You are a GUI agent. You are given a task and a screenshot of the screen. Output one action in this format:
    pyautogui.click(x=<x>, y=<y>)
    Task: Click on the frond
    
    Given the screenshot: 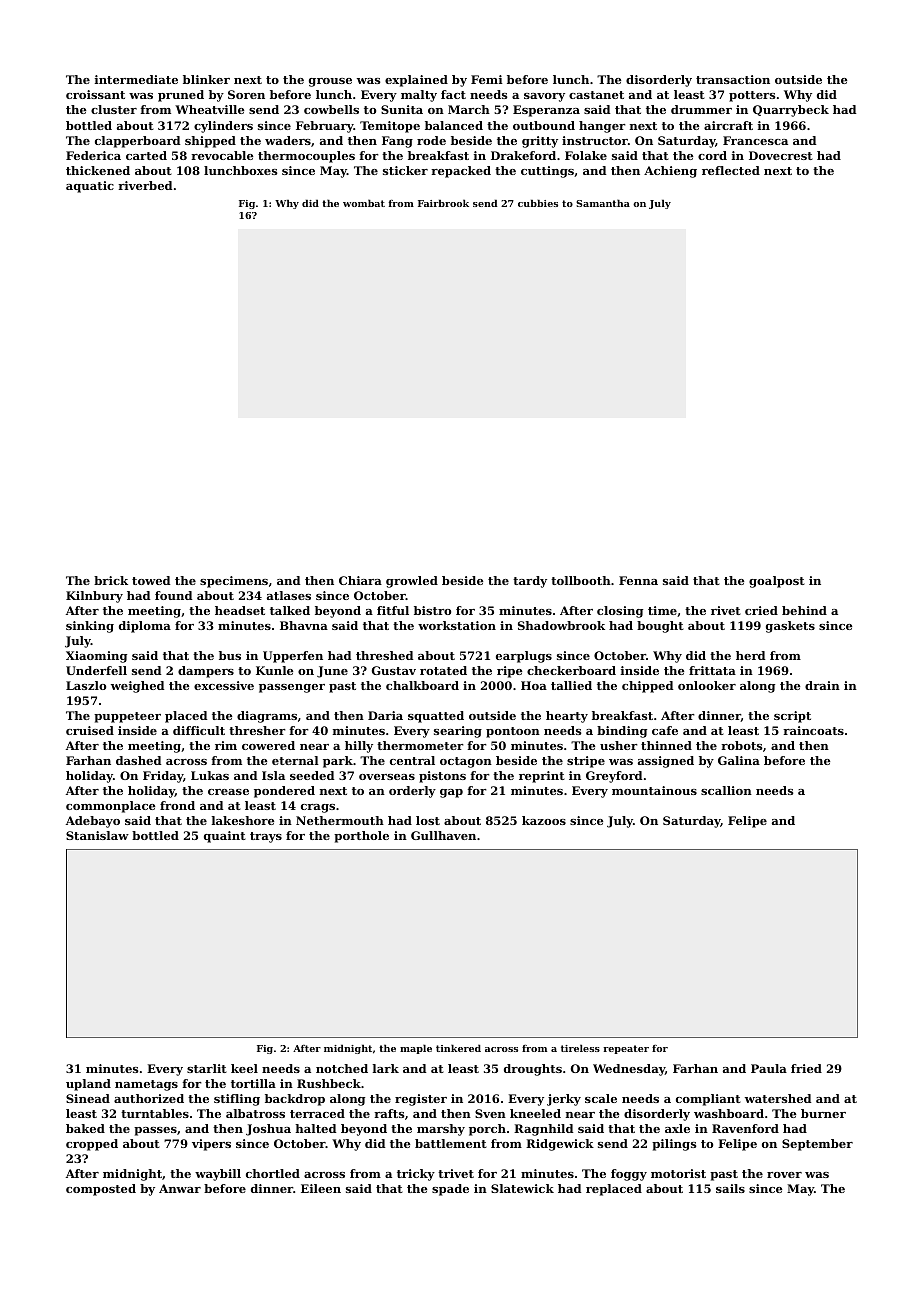 What is the action you would take?
    pyautogui.click(x=177, y=805)
